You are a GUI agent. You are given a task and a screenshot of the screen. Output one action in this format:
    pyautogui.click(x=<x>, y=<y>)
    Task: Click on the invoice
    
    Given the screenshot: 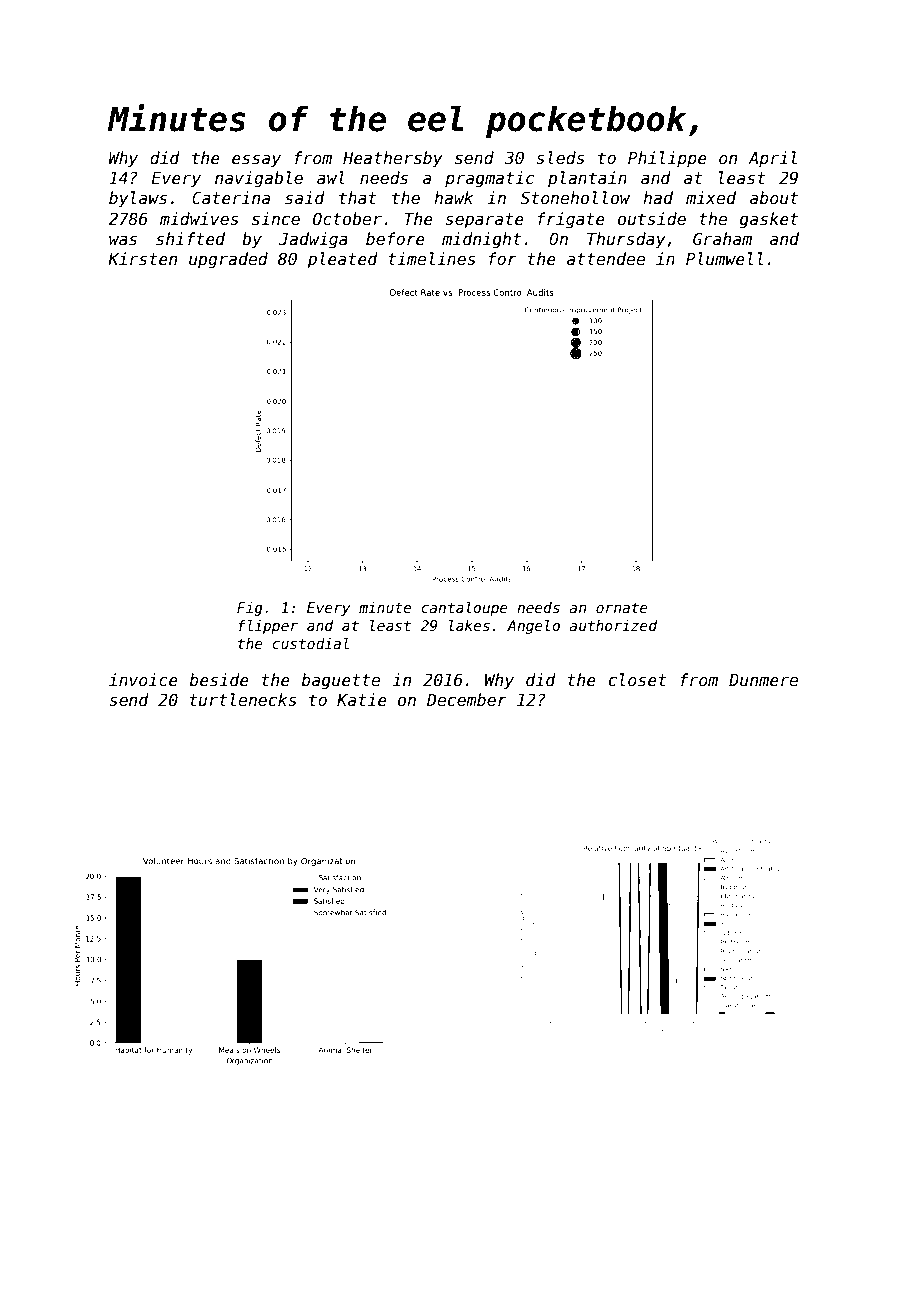 What is the action you would take?
    pyautogui.click(x=143, y=680)
